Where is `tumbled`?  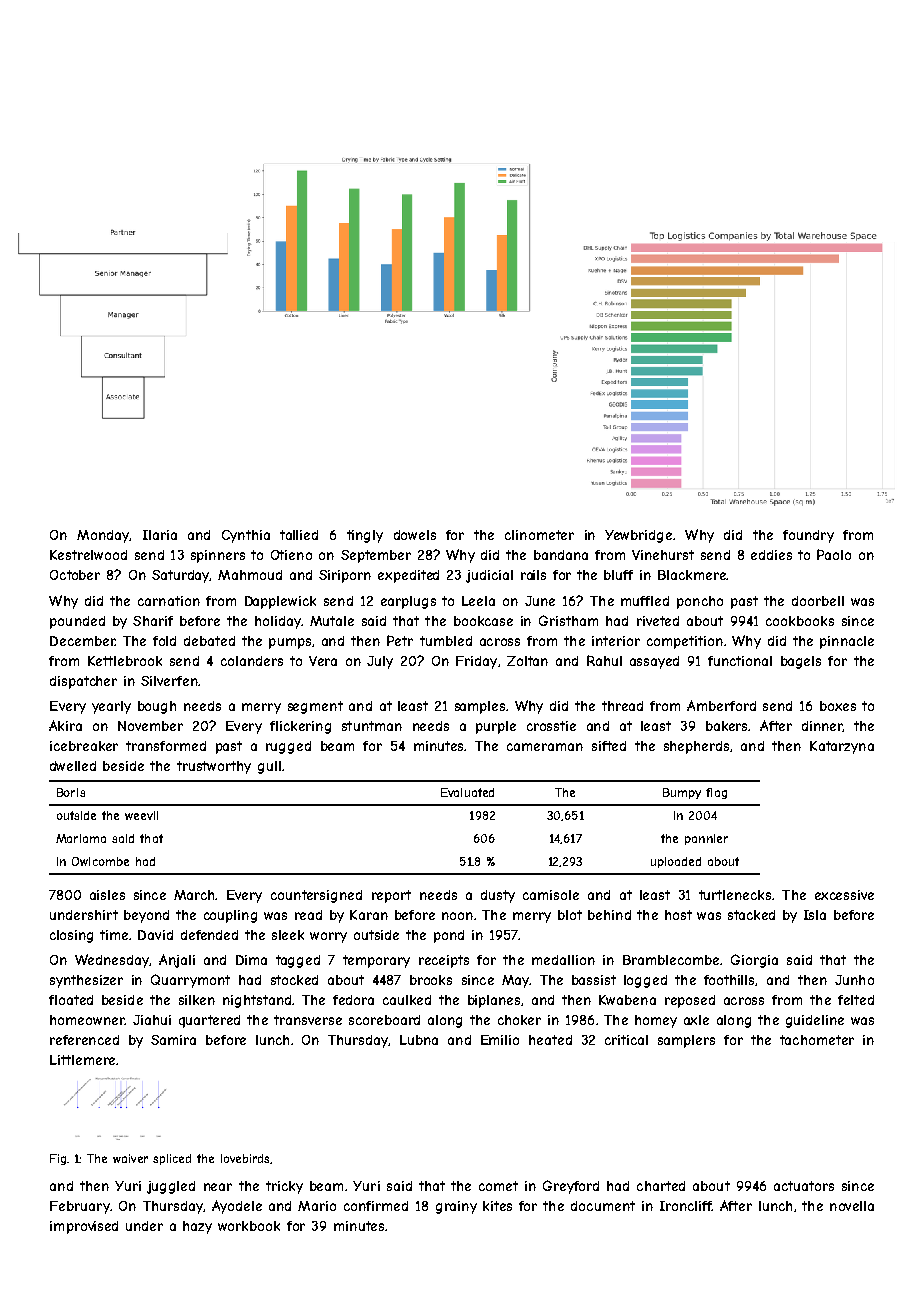
tumbled is located at coordinates (446, 641).
